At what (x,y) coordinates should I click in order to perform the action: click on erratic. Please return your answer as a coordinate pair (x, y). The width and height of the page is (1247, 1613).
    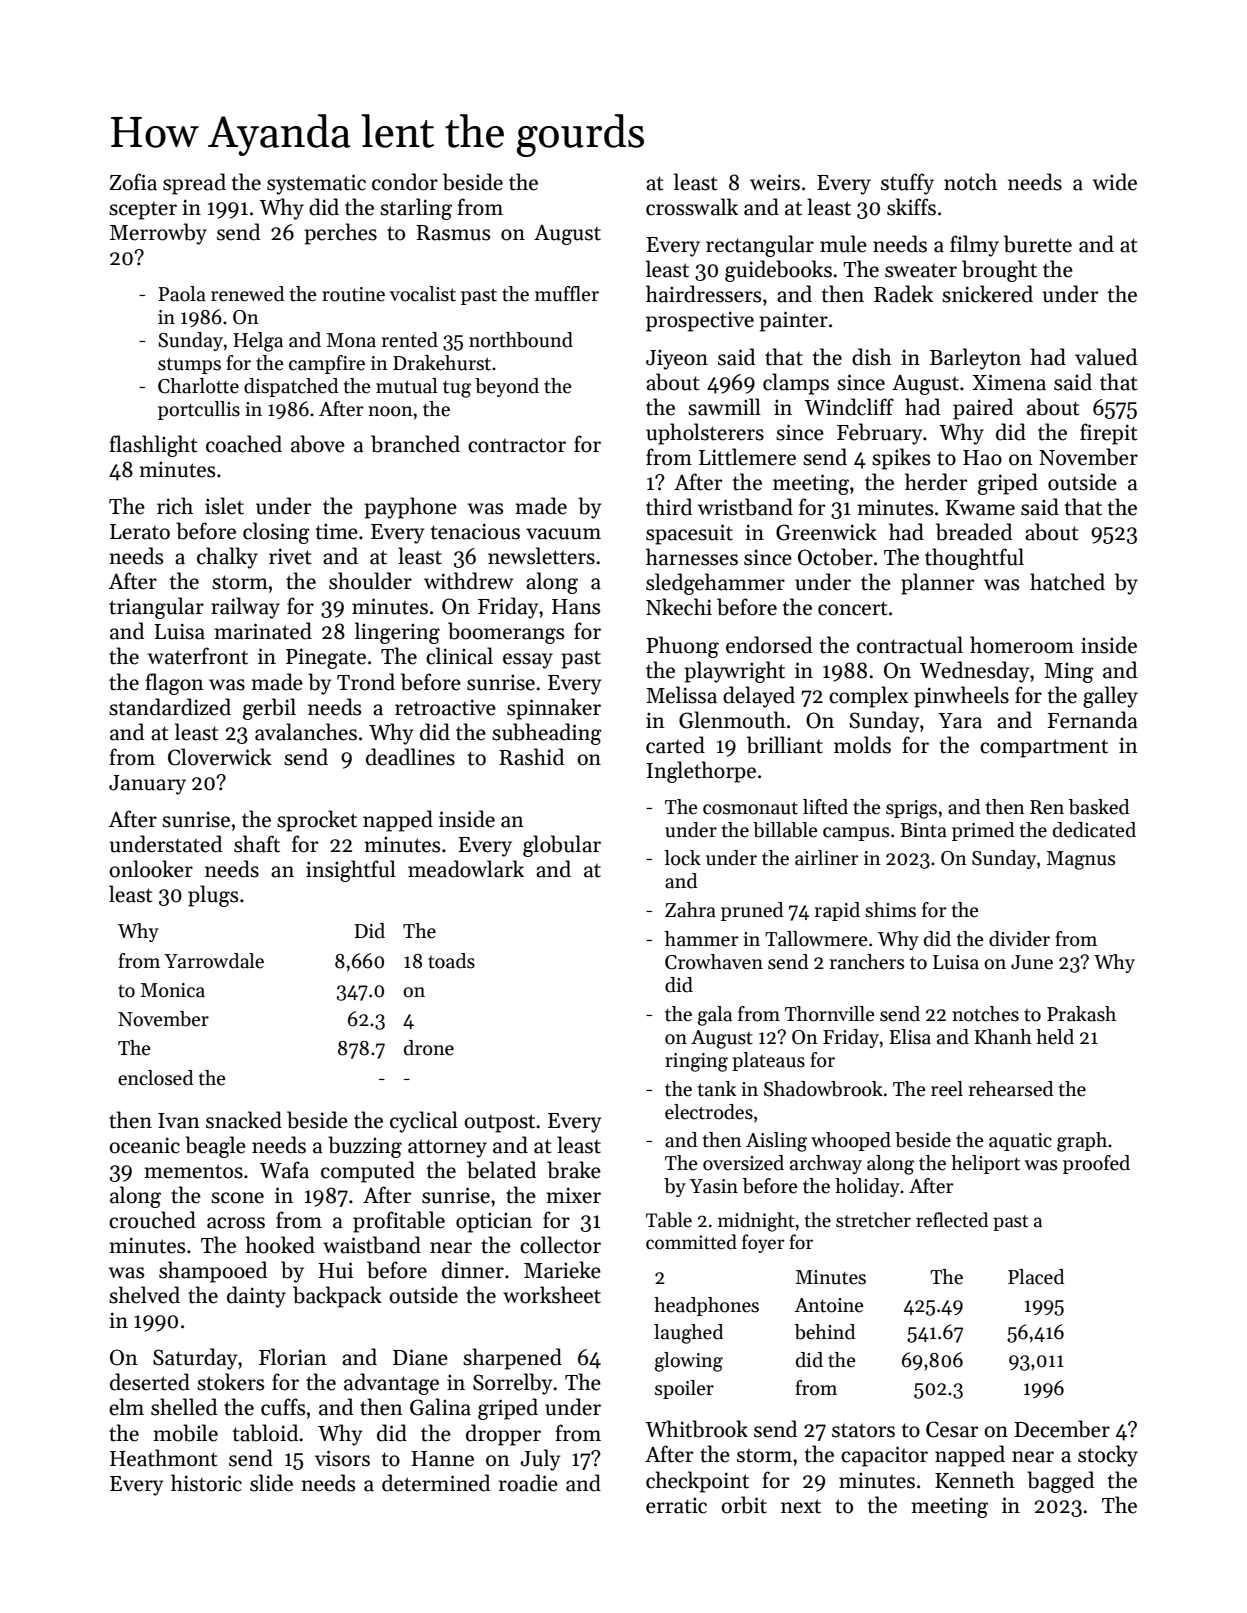
    Looking at the image, I should click on (676, 1505).
